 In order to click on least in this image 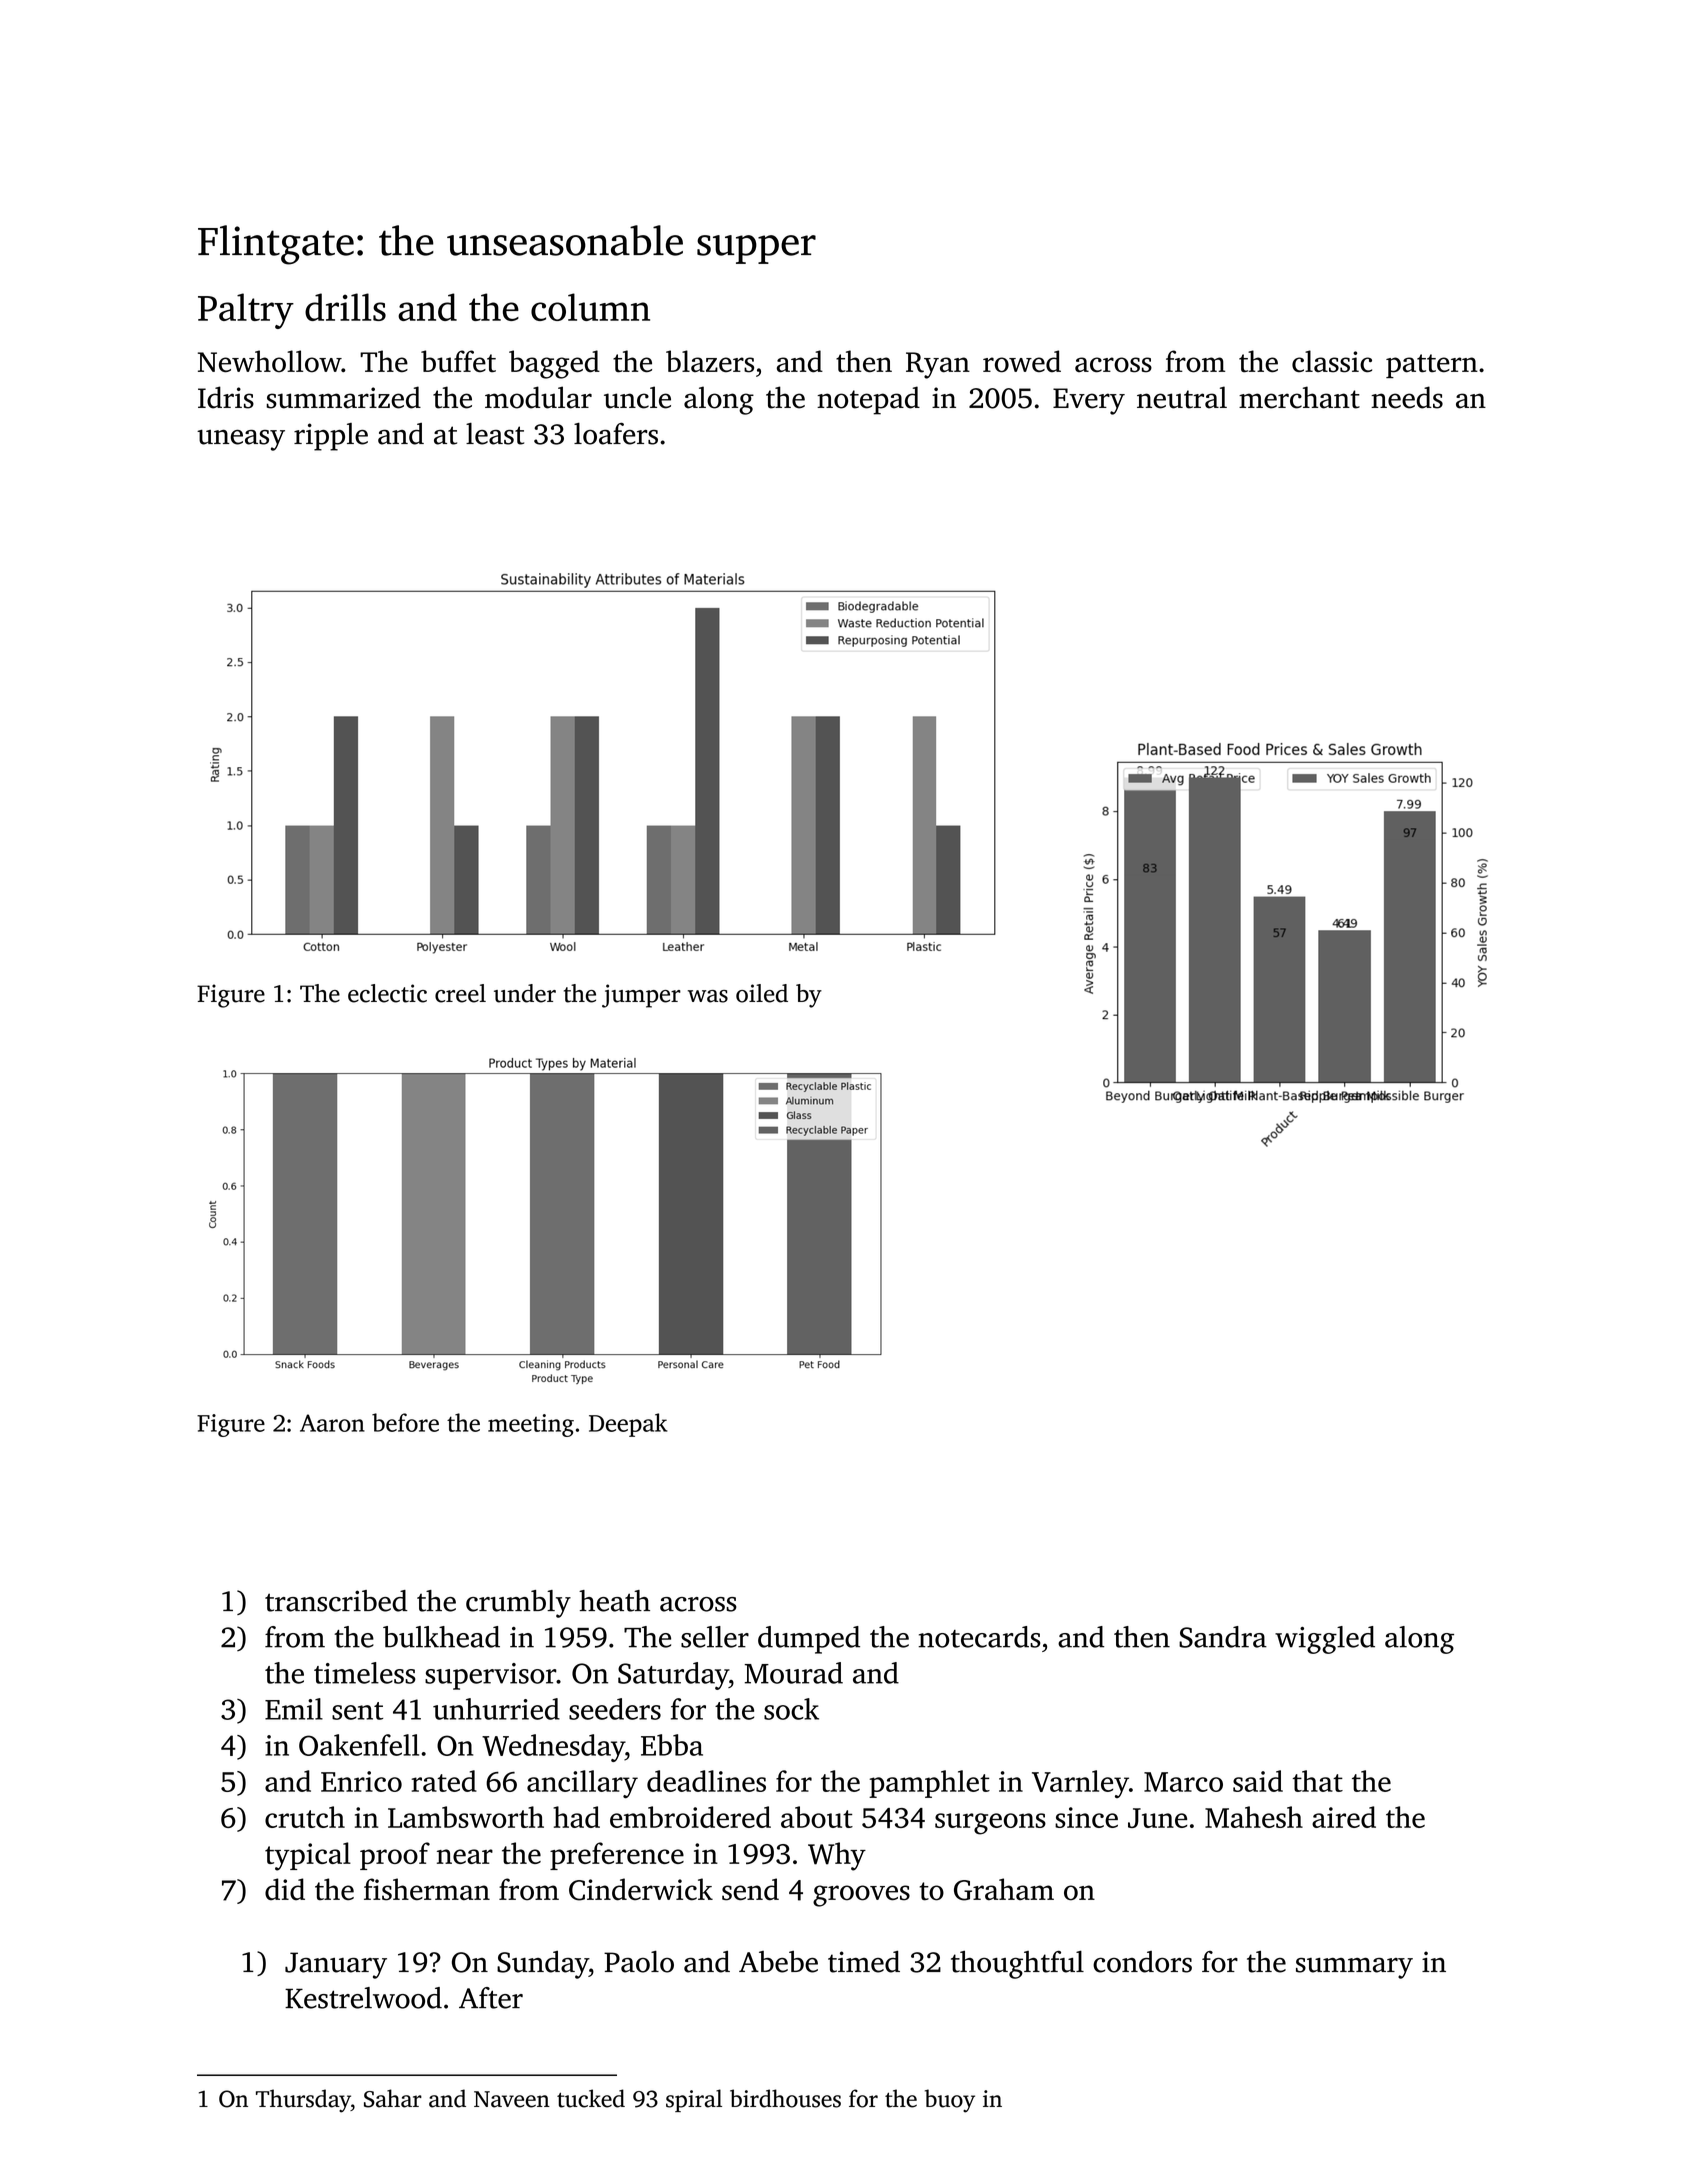, I will do `click(495, 434)`.
